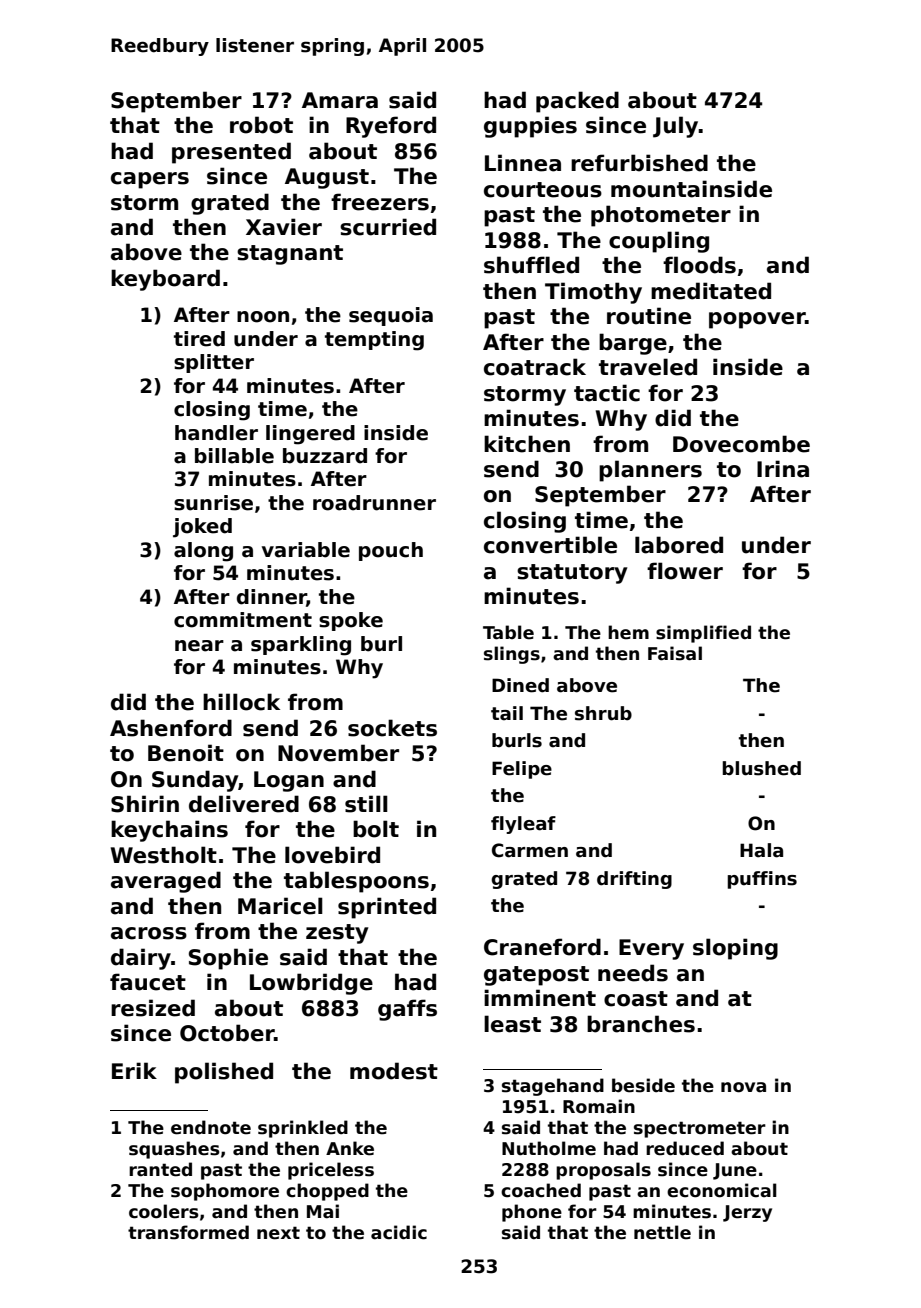 This screenshot has width=921, height=1308. I want to click on blushed, so click(761, 768).
